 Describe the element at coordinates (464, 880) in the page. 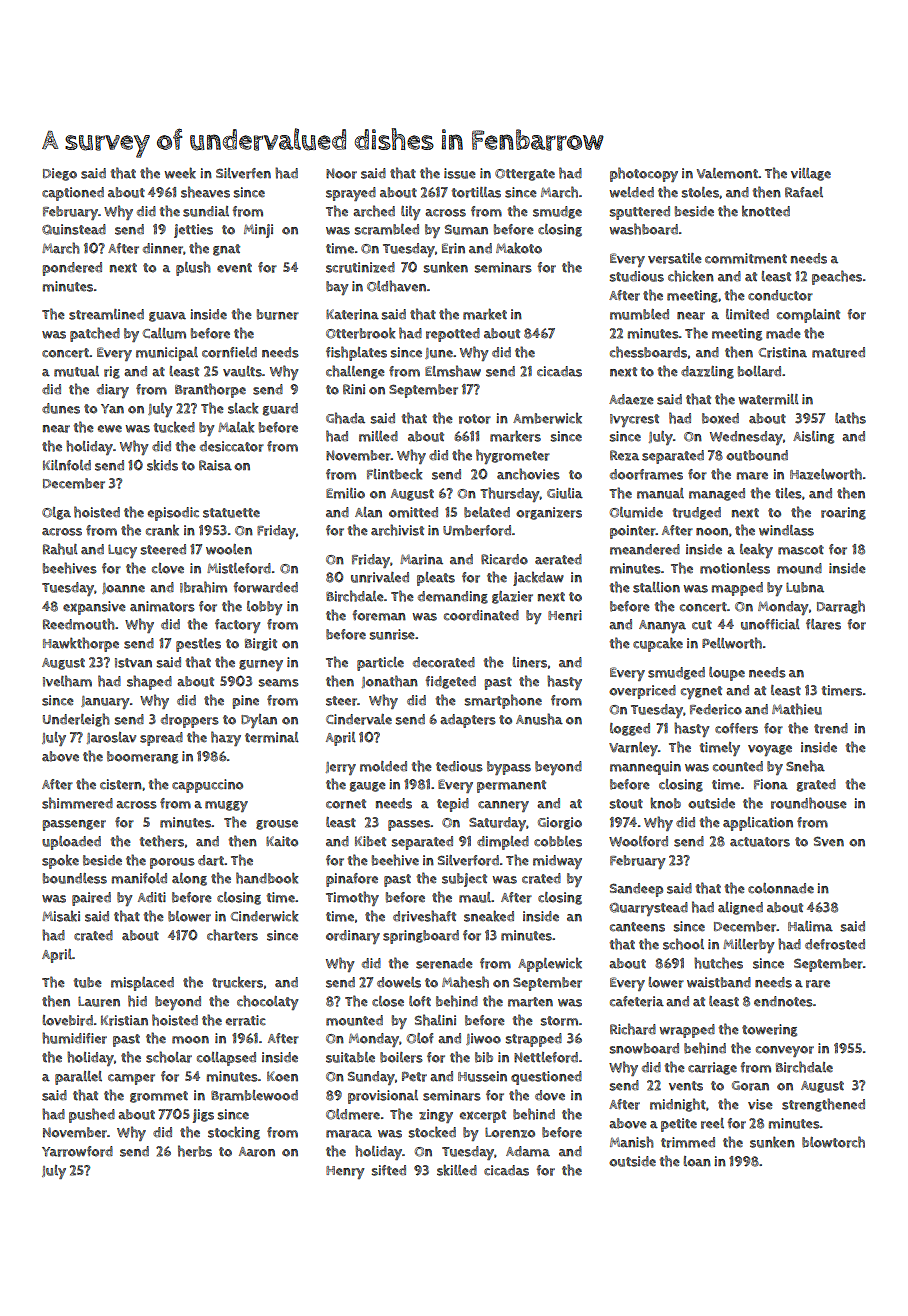

I see `subject` at that location.
